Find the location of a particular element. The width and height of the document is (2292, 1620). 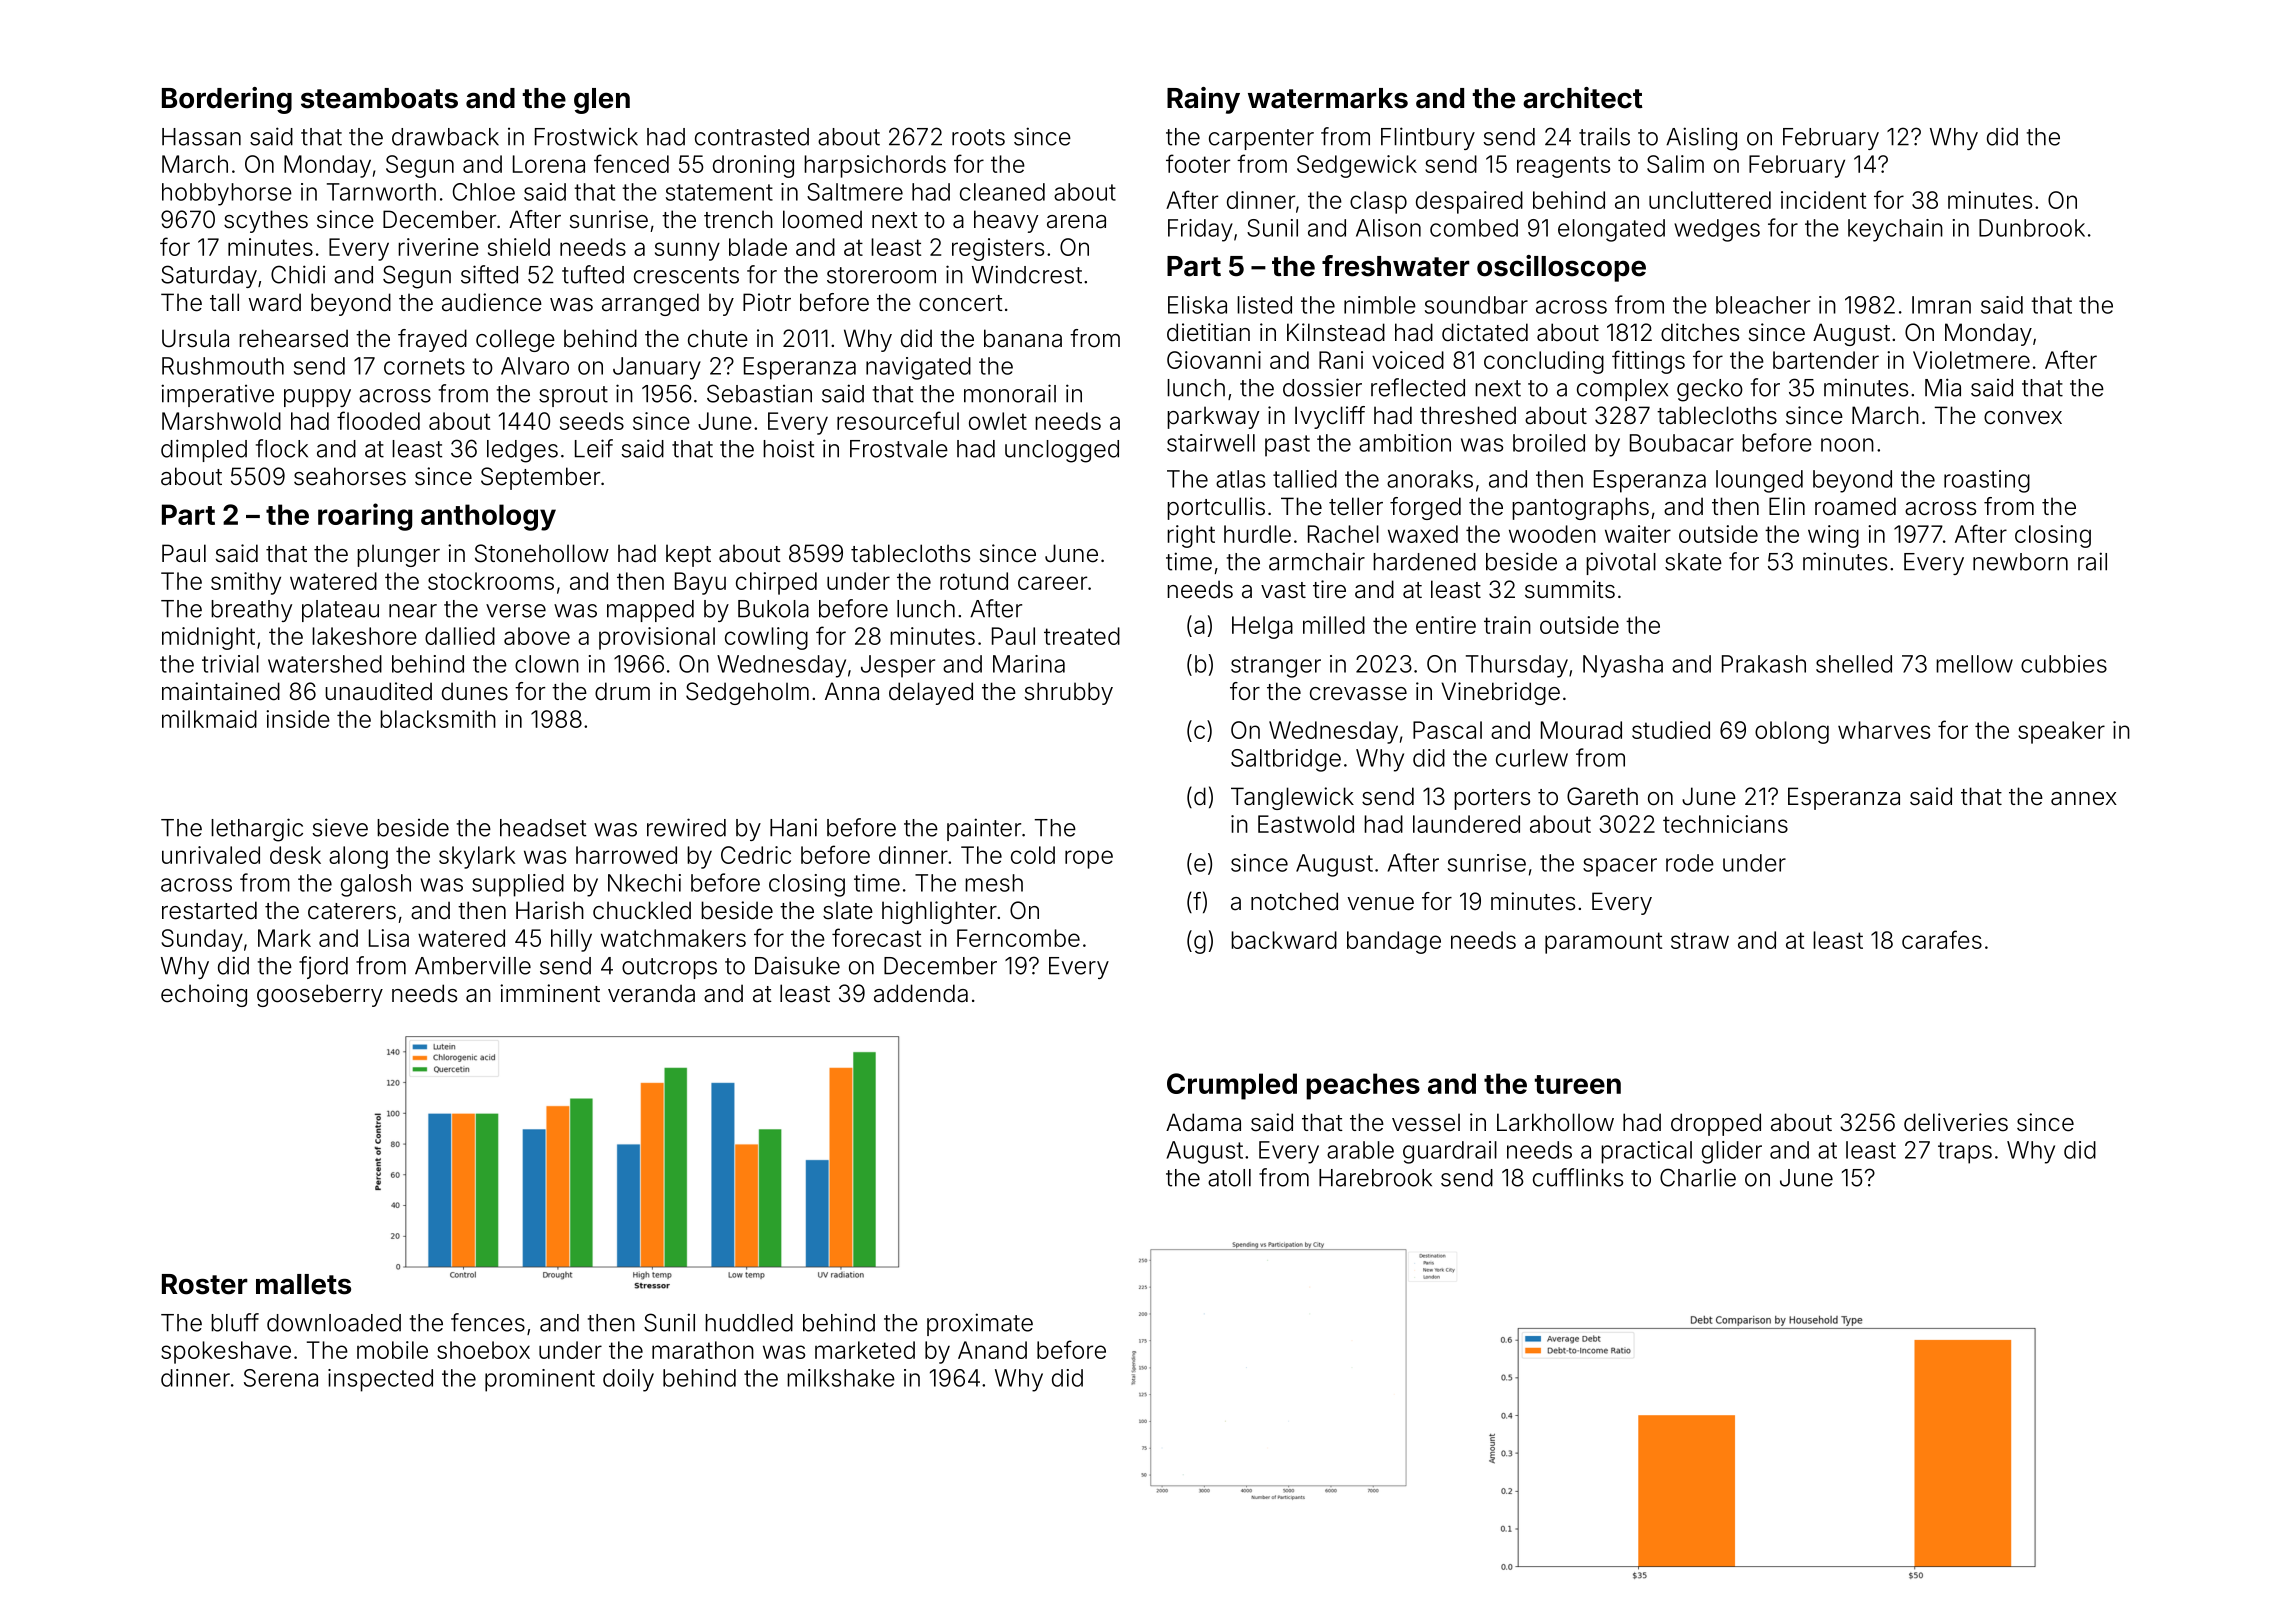

glen is located at coordinates (602, 101).
